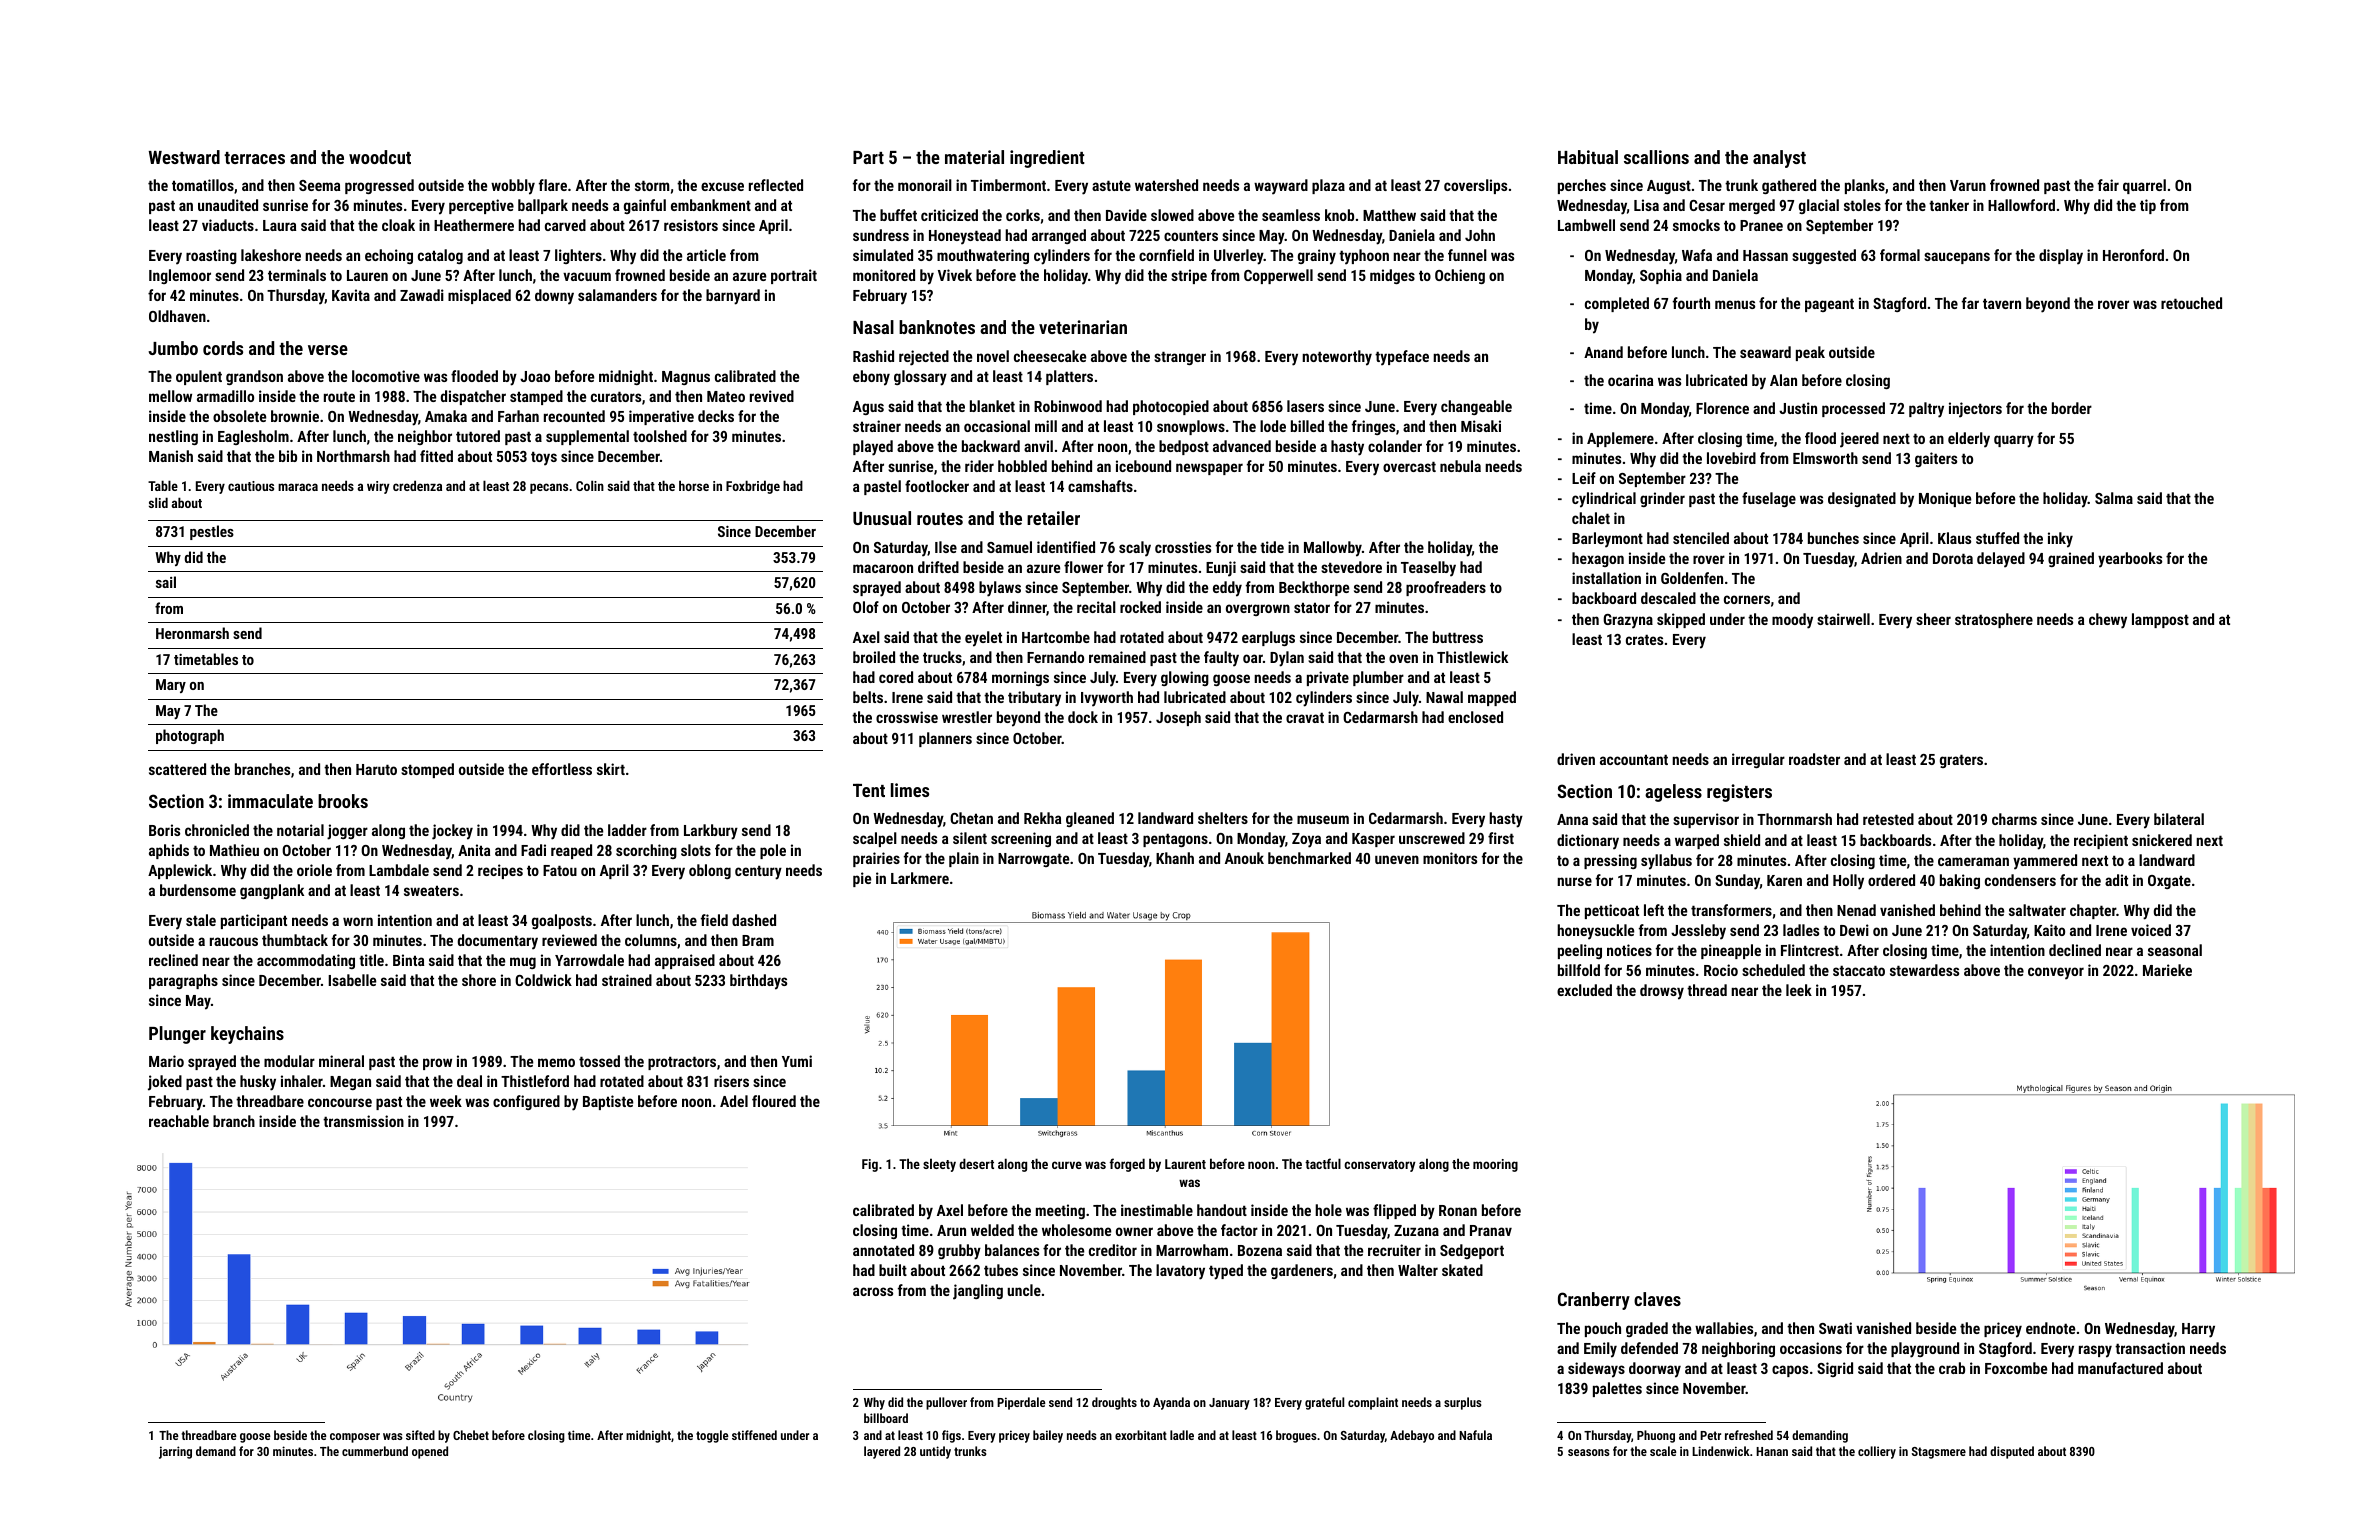 The width and height of the document is (2380, 1540). Describe the element at coordinates (974, 157) in the document. I see `material` at that location.
